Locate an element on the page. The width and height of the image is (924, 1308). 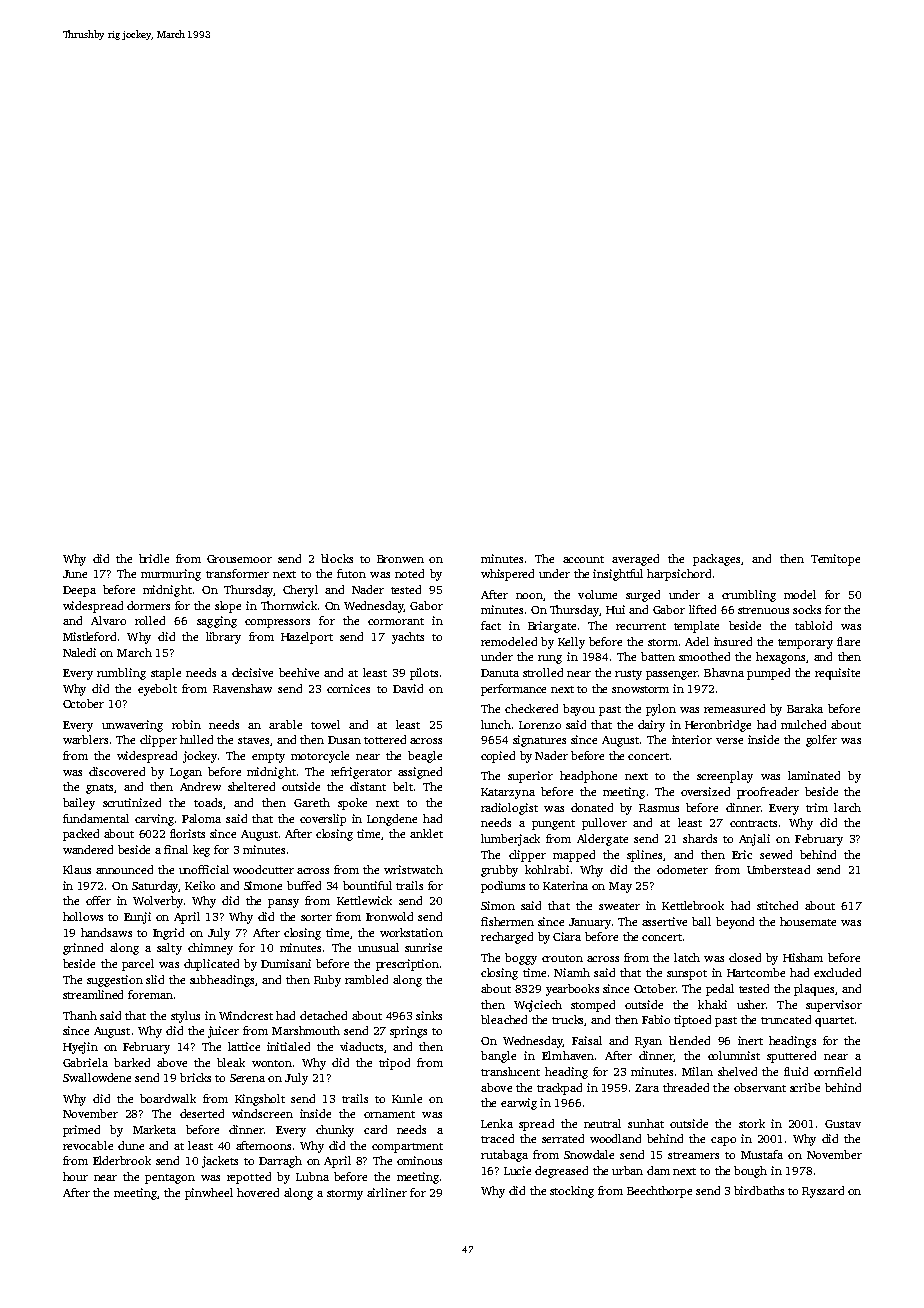
unwavering is located at coordinates (132, 726).
